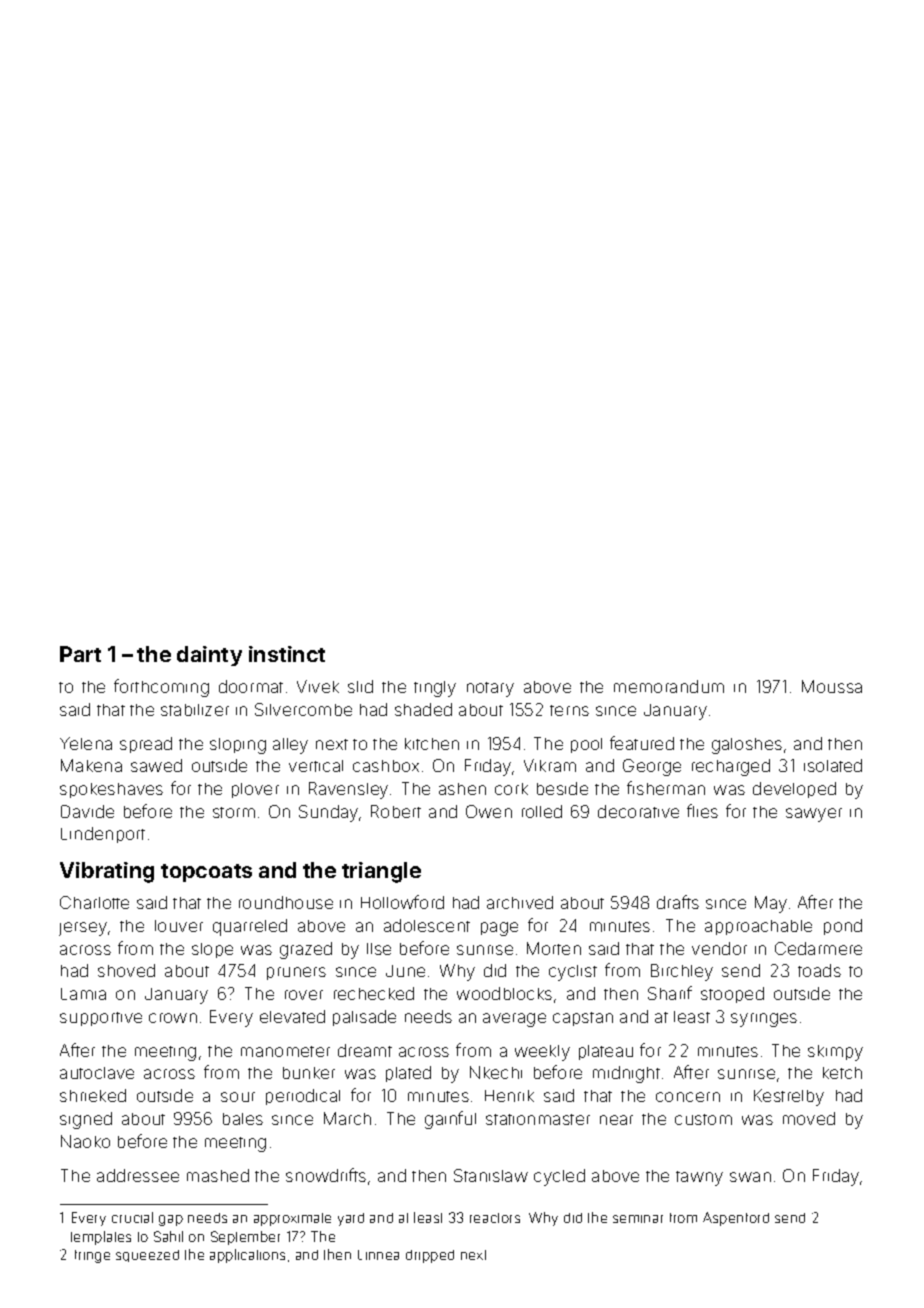 The height and width of the screenshot is (1308, 924). I want to click on fringe, so click(92, 1256).
